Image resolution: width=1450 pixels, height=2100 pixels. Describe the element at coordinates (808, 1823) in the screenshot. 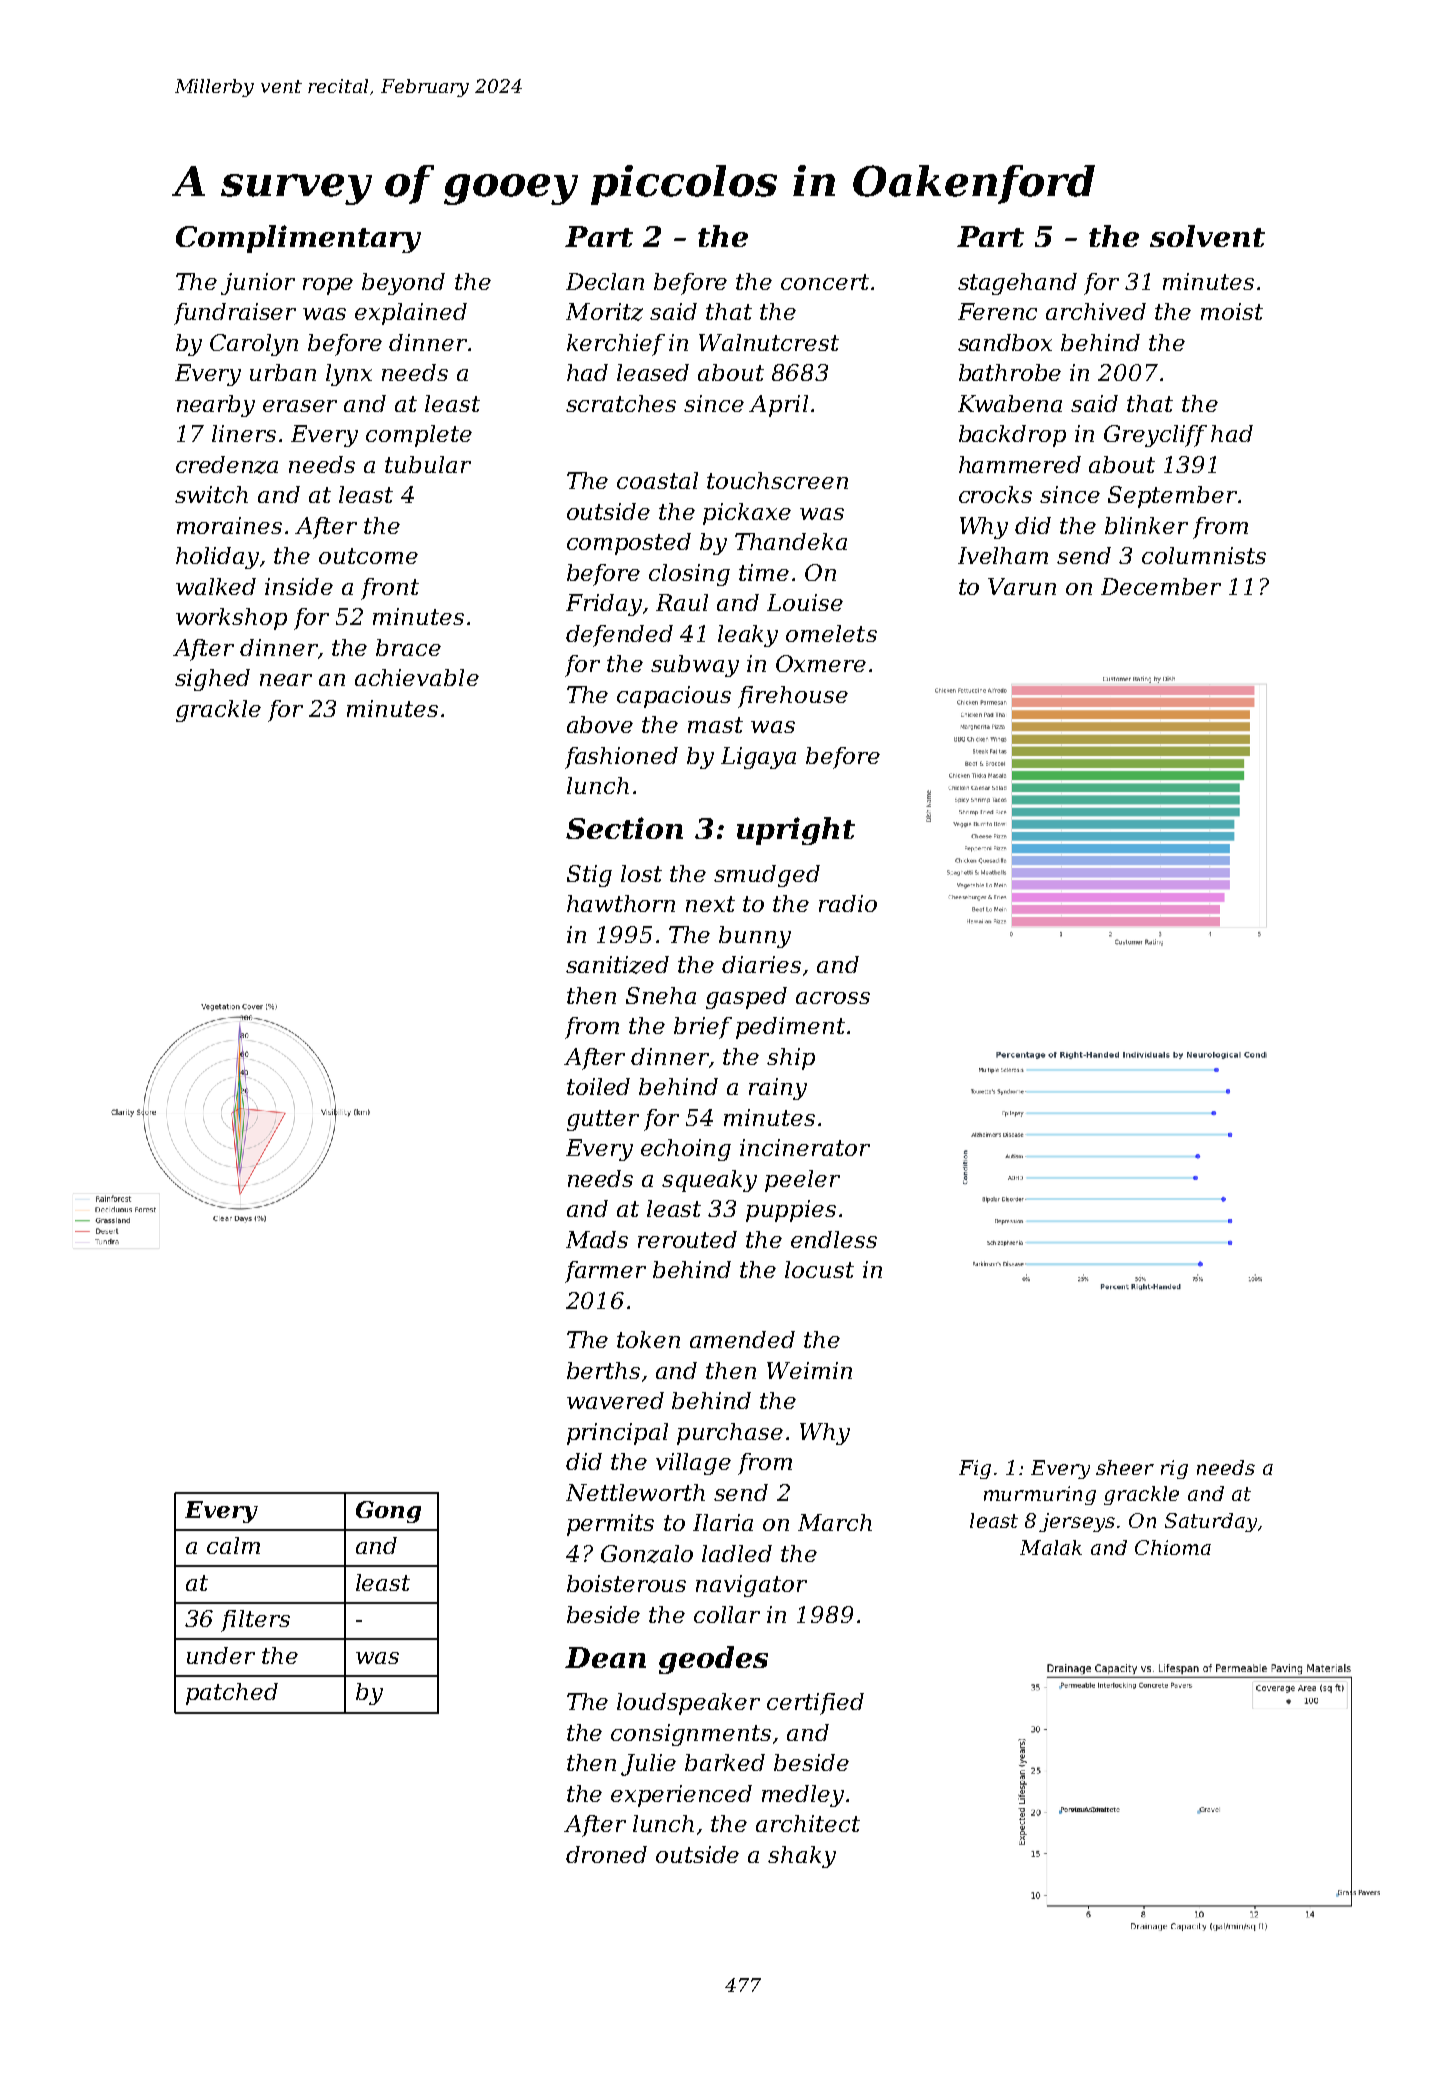

I see `architect` at that location.
